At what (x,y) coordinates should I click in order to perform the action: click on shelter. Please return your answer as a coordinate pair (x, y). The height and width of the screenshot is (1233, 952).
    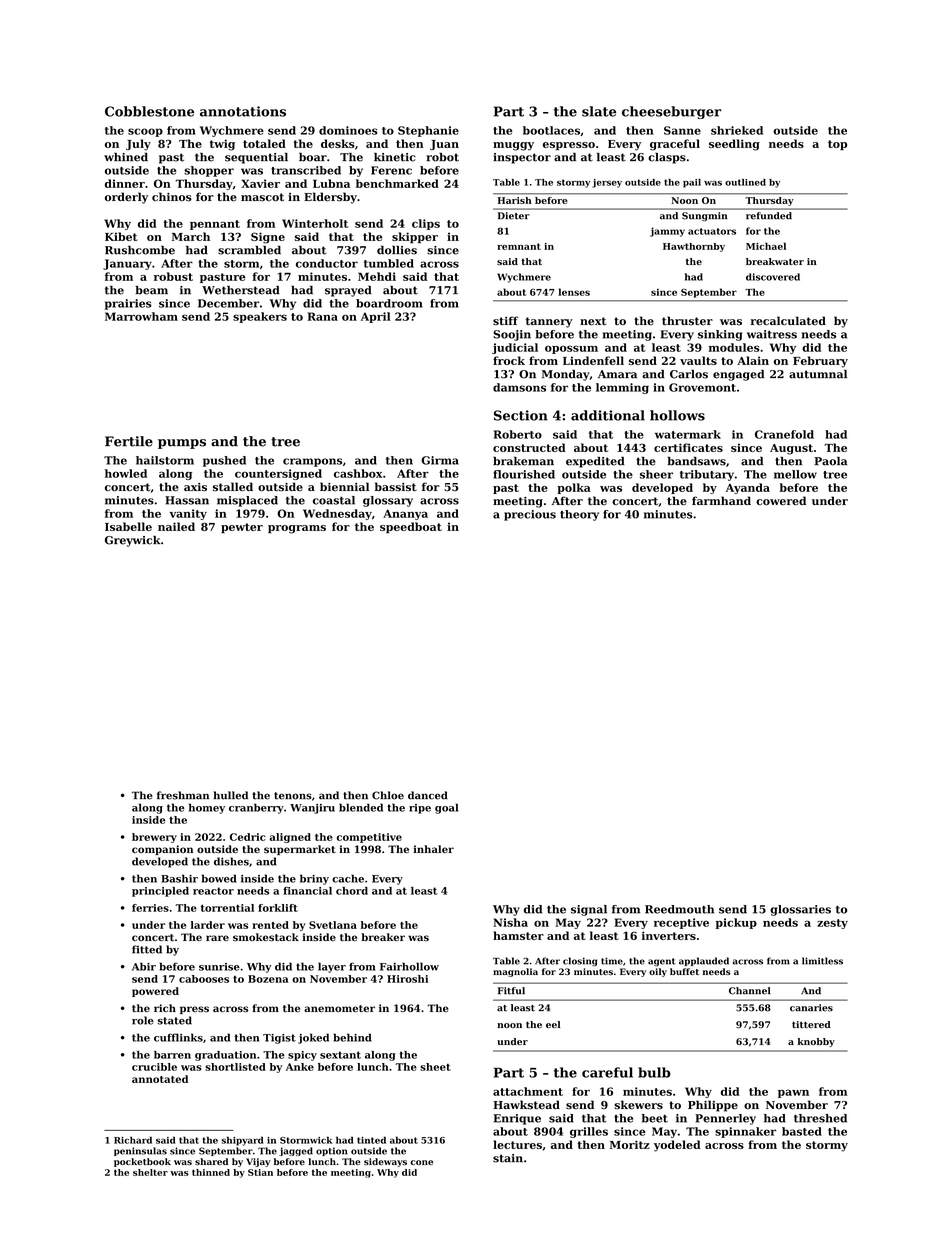
    Looking at the image, I should click on (150, 1172).
